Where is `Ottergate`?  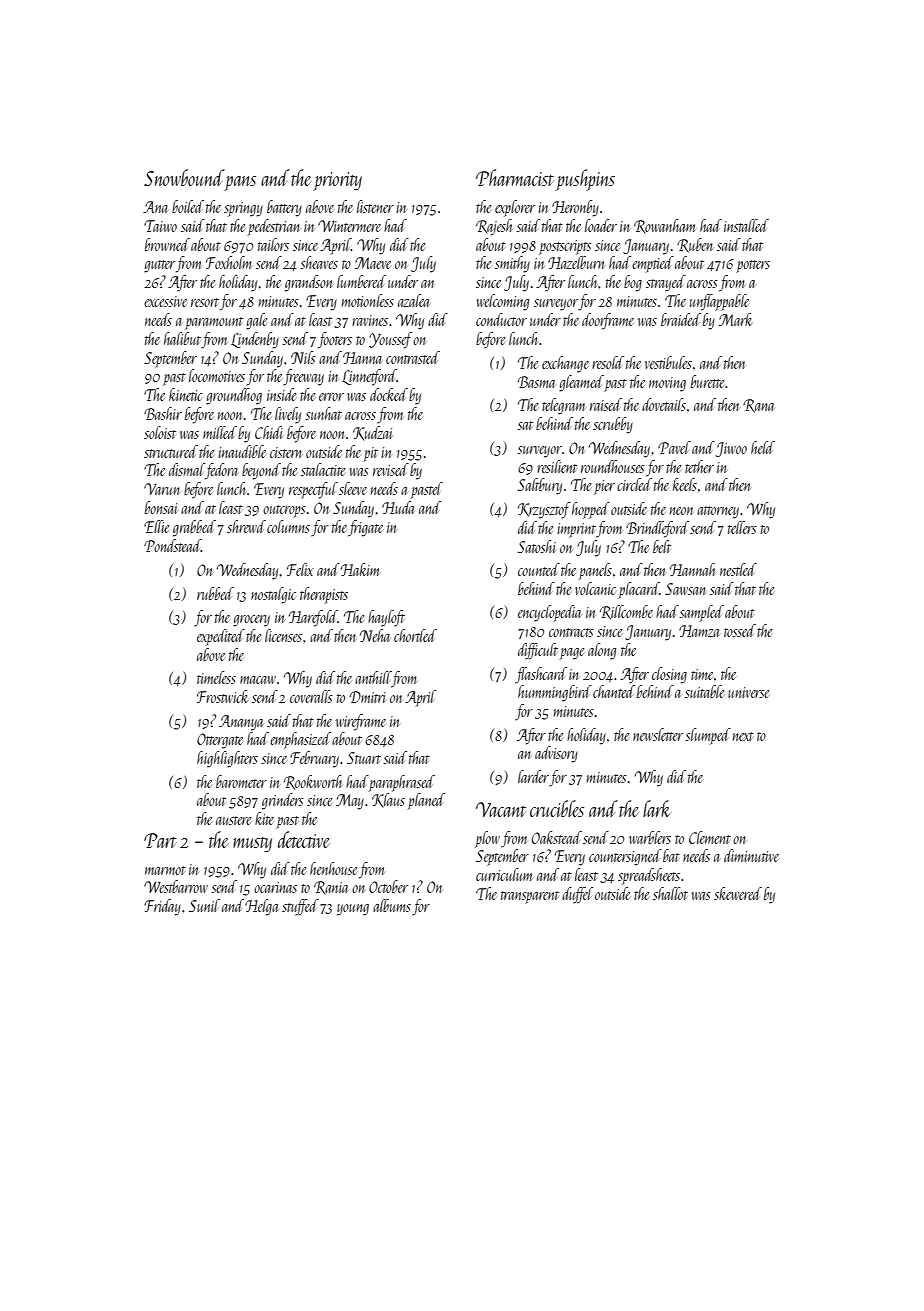
Ottergate is located at coordinates (220, 741).
